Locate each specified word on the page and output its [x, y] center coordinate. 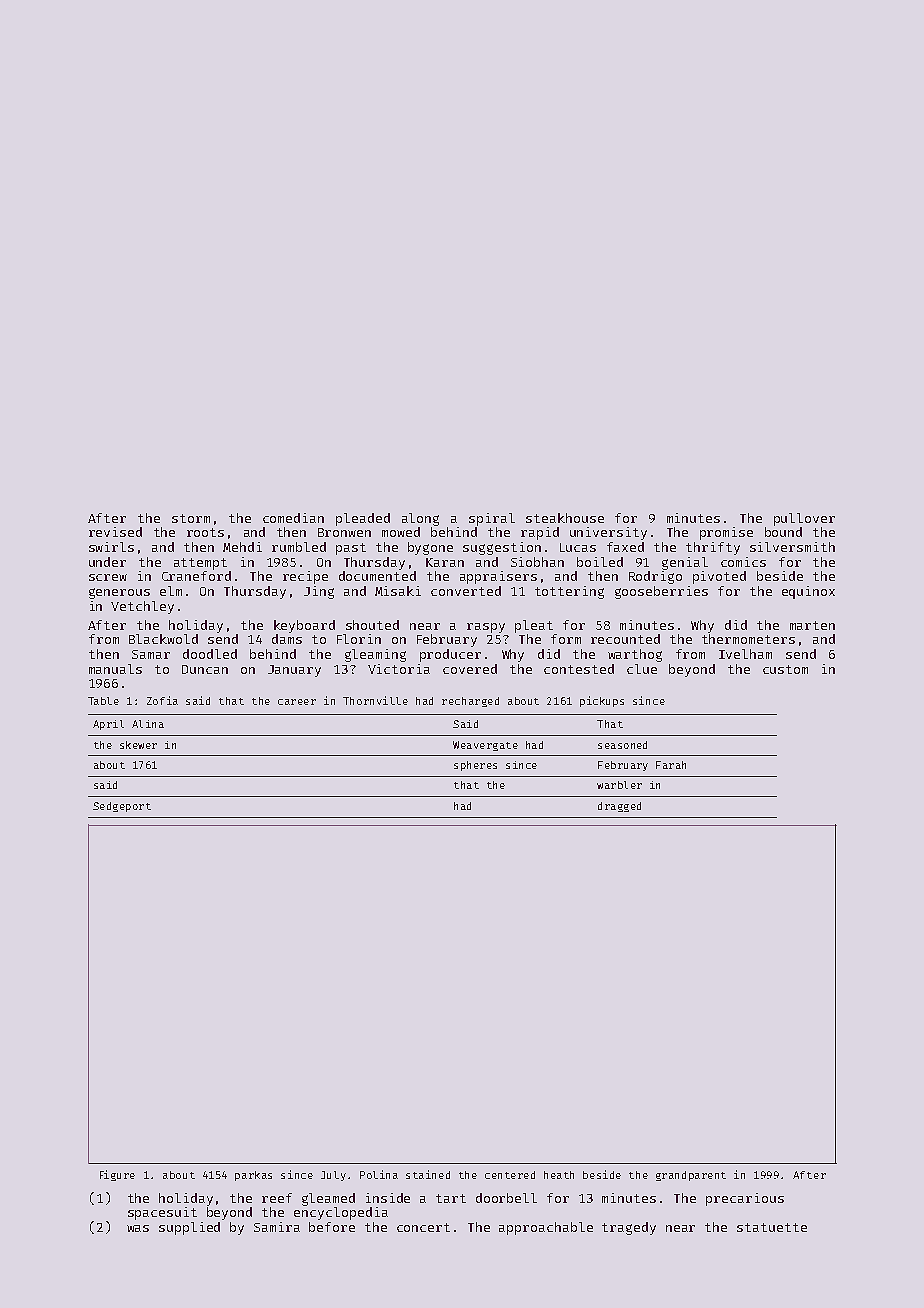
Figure [117, 1175]
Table [103, 701]
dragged [619, 807]
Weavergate [485, 746]
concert [423, 1227]
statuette [772, 1227]
